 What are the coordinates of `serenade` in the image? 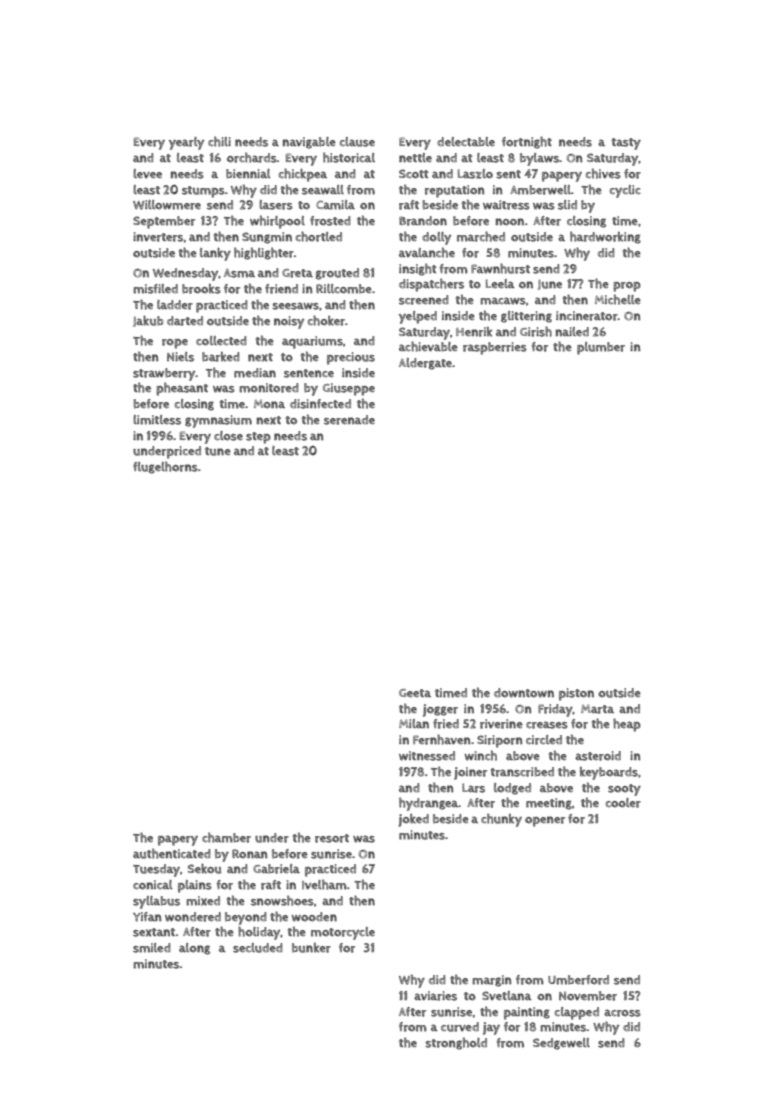 It's located at (349, 420).
